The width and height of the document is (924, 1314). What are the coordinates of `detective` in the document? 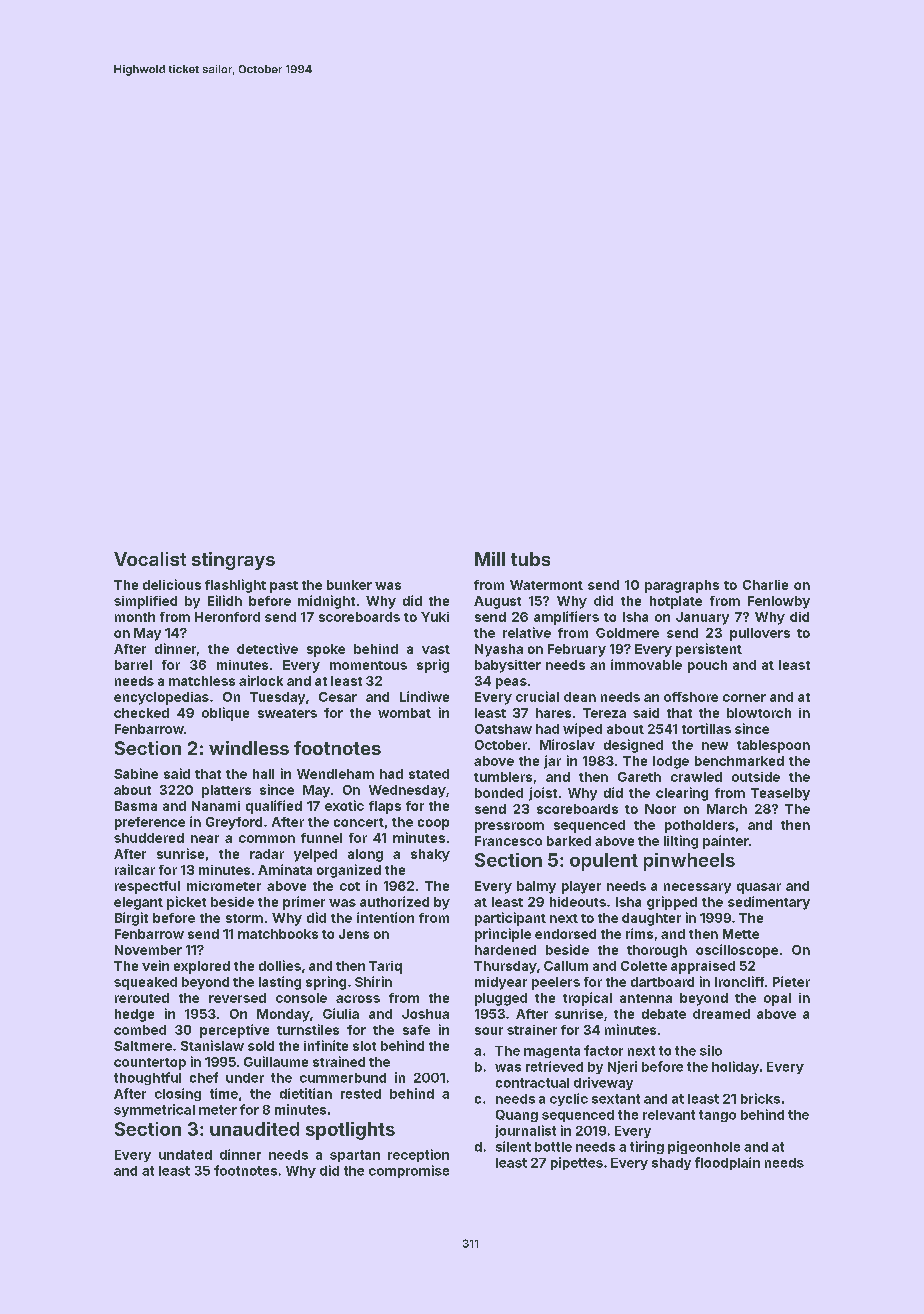 It's located at (267, 648).
